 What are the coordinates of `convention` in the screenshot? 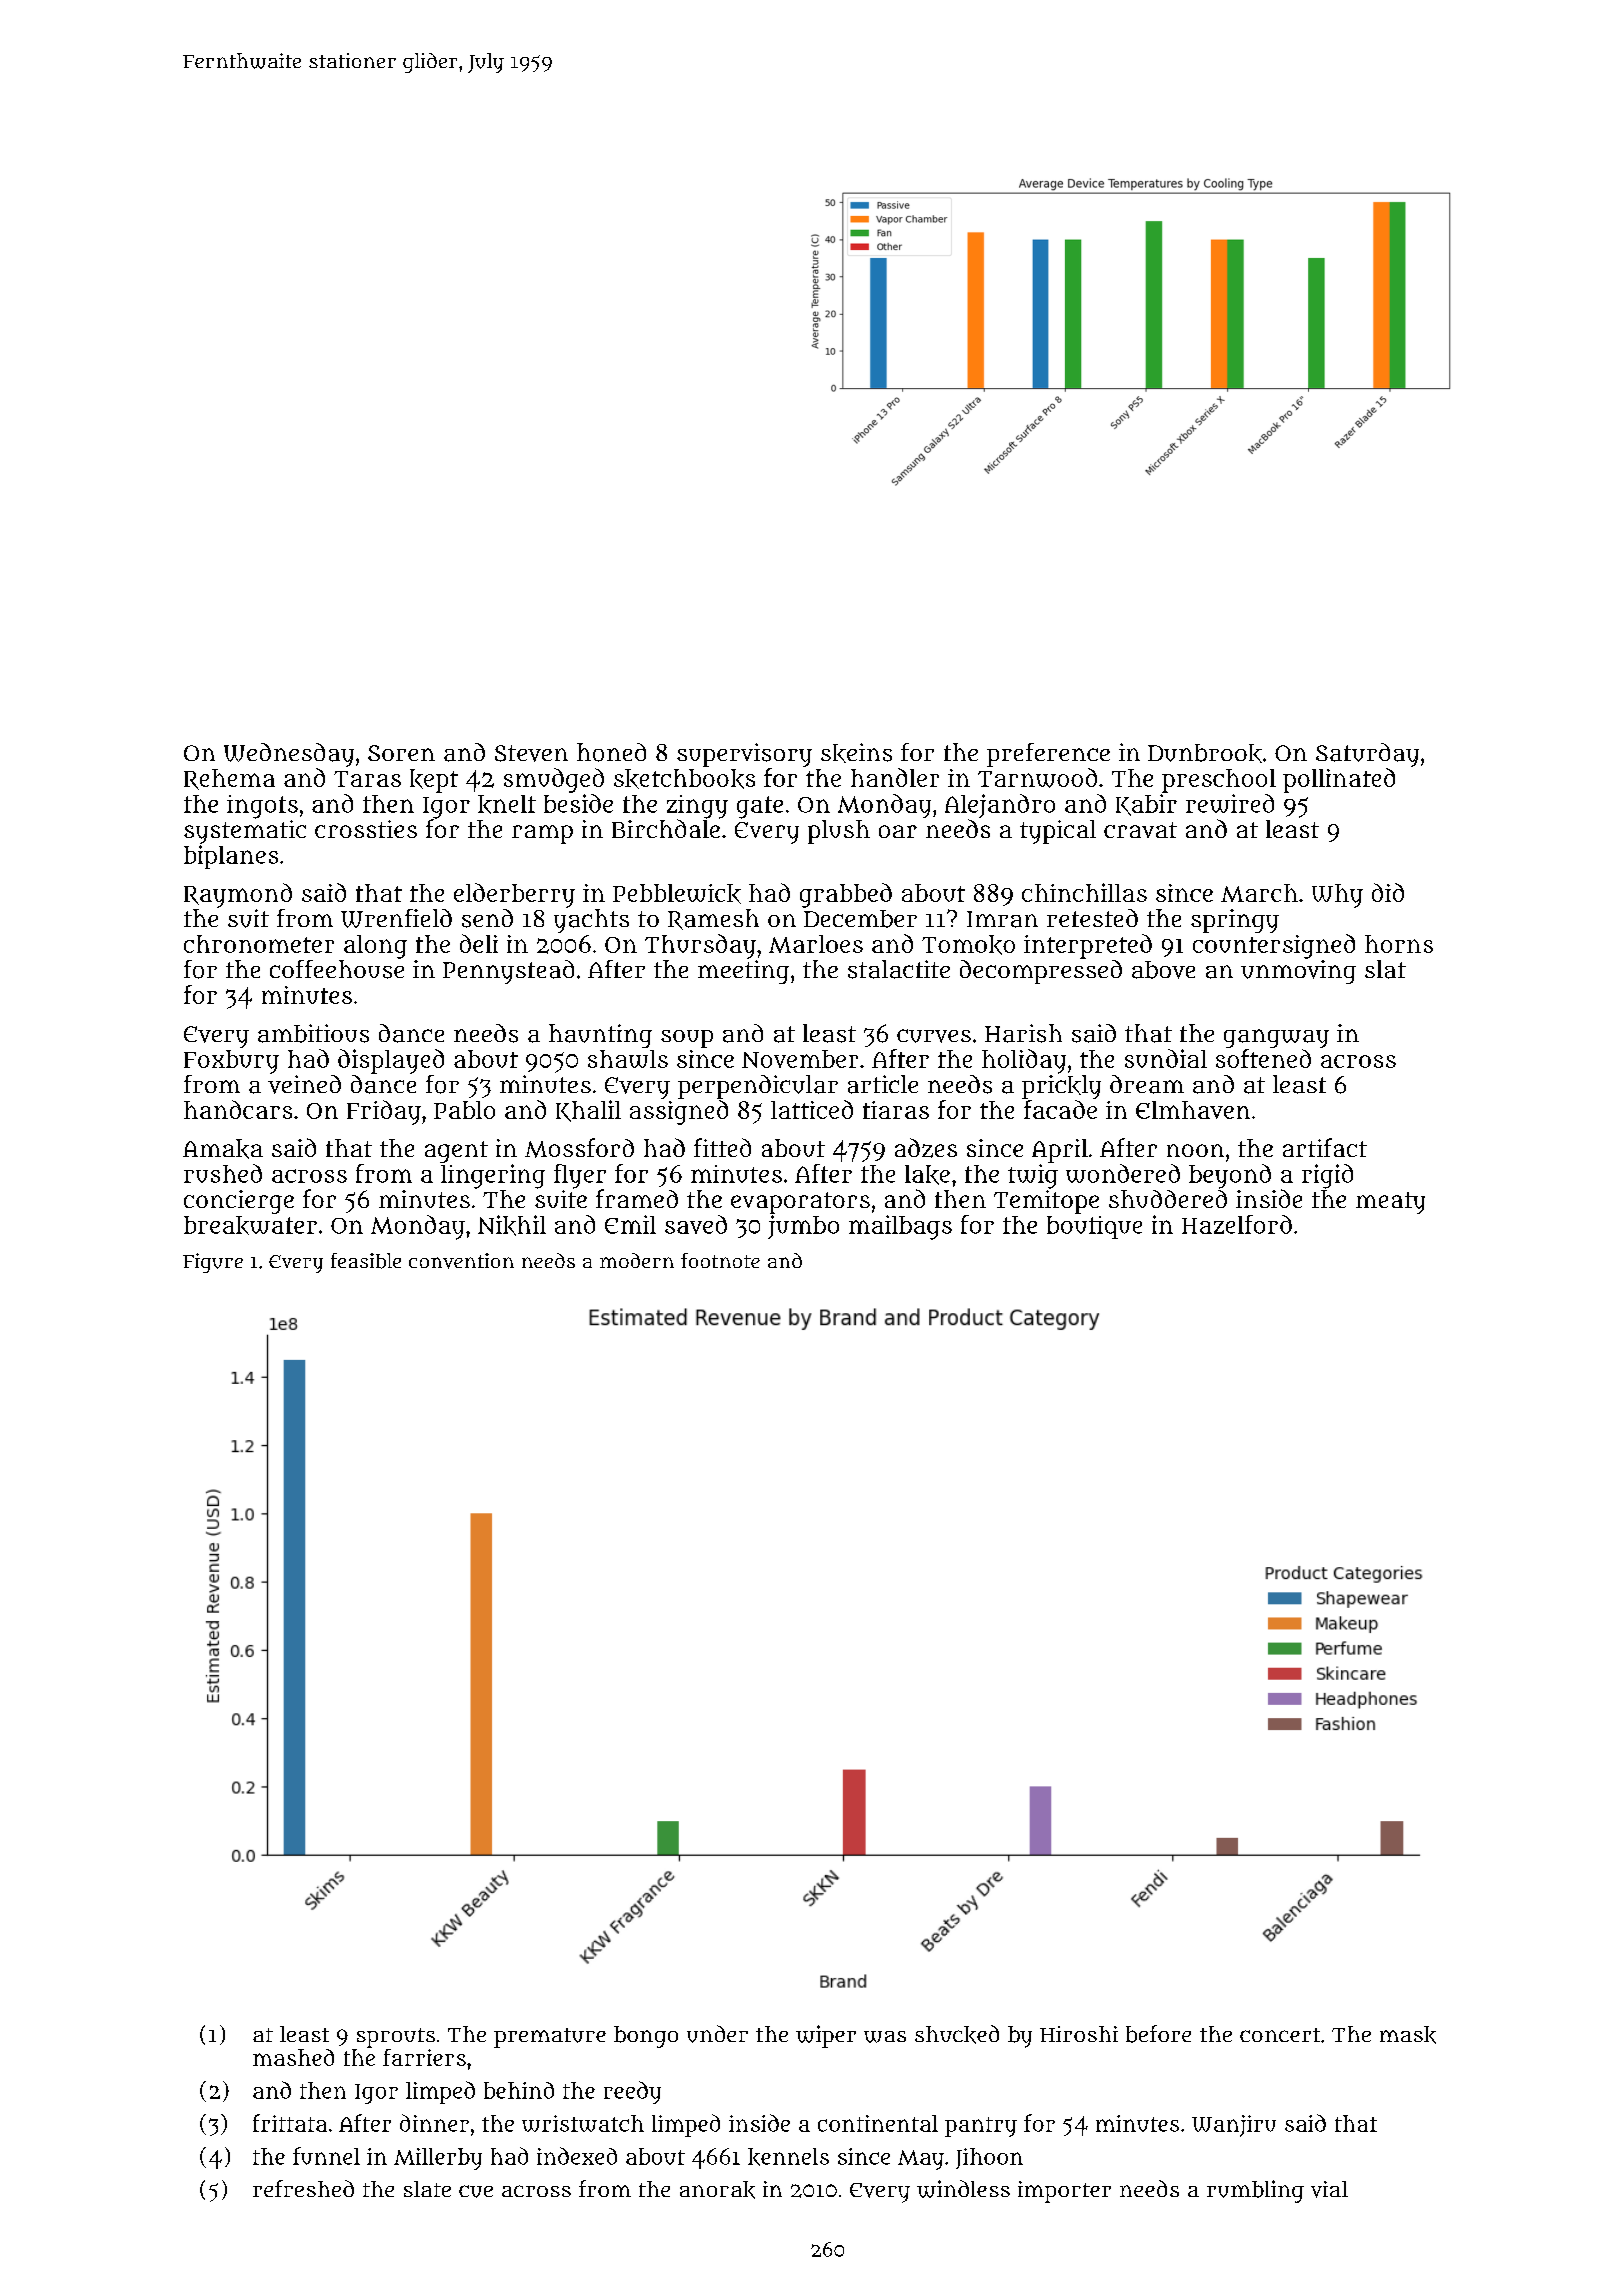 It's located at (461, 1261).
